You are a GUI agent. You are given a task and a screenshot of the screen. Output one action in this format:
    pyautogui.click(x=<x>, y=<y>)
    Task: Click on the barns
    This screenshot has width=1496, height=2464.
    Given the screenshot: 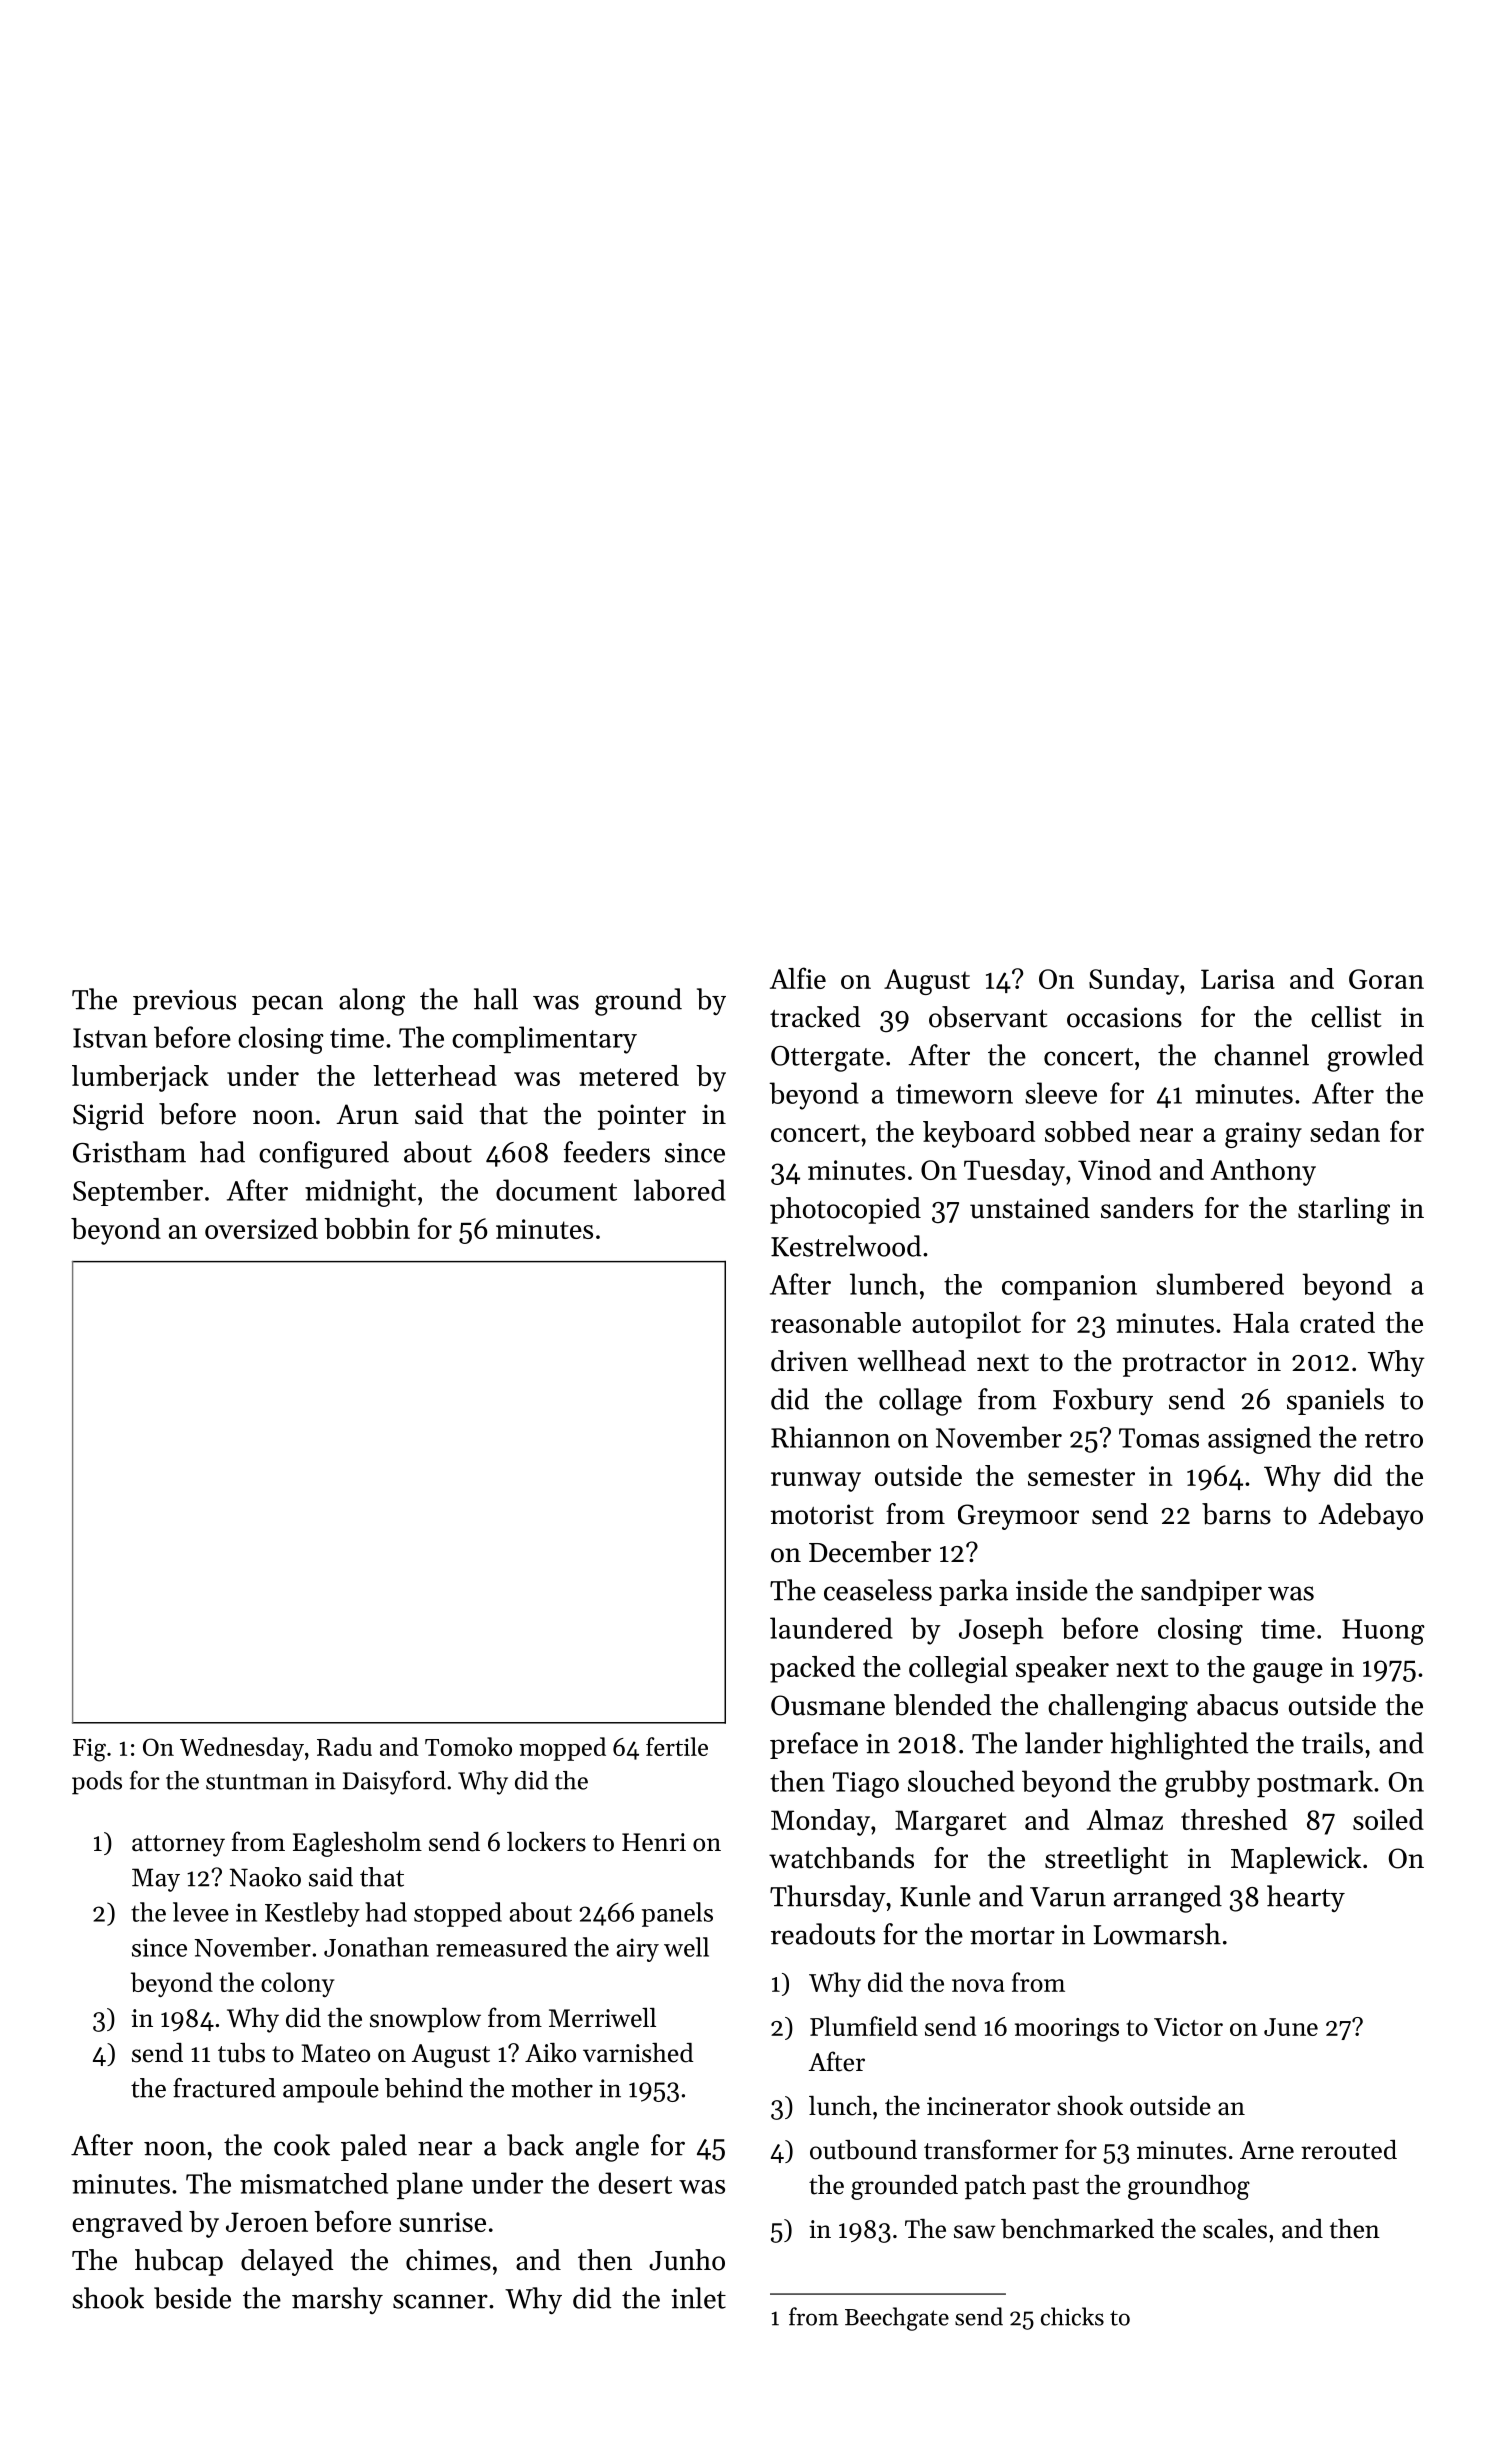 What is the action you would take?
    pyautogui.click(x=1236, y=1514)
